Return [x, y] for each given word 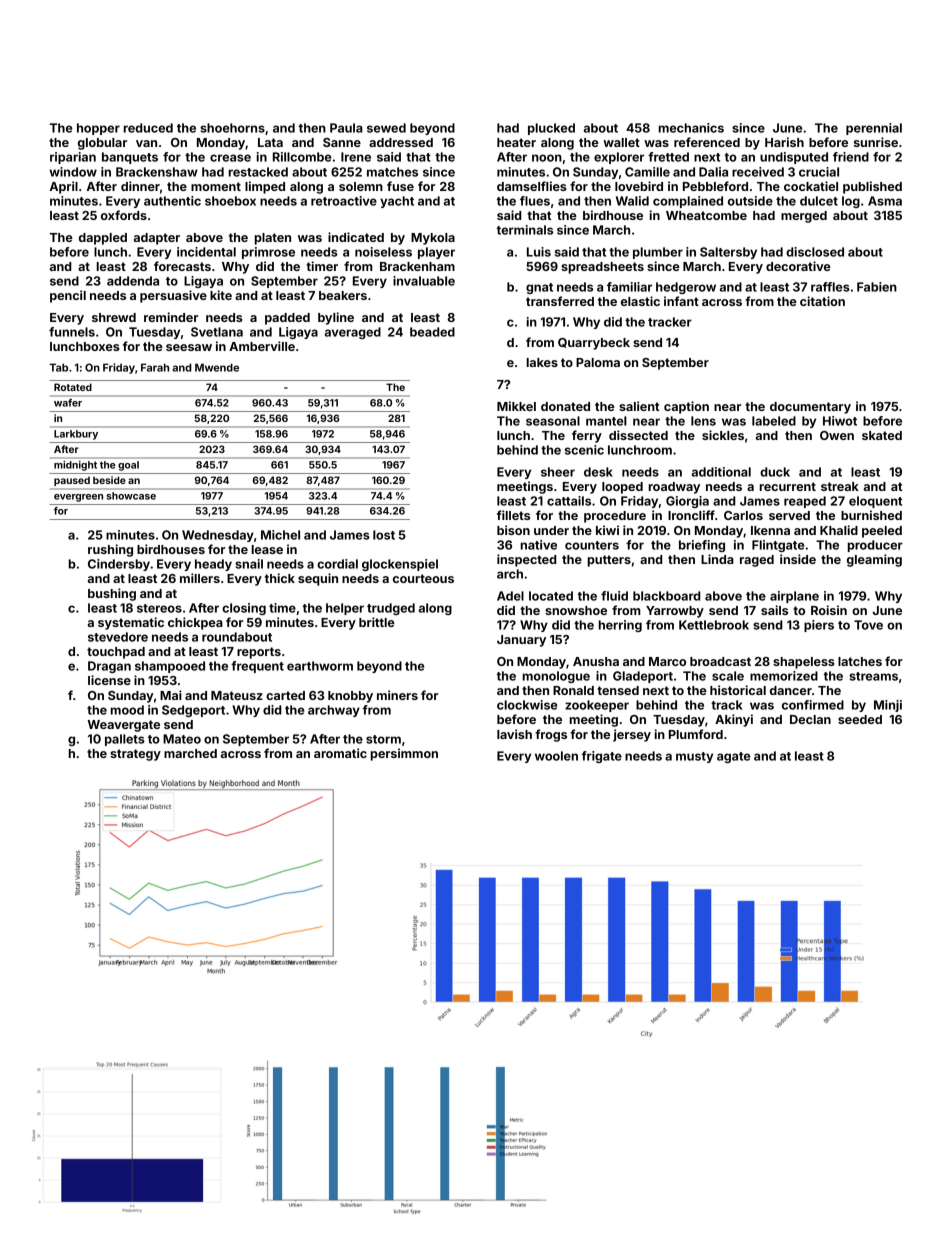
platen [273, 239]
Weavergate [124, 726]
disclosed [815, 252]
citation [822, 301]
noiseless [383, 252]
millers [200, 578]
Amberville [262, 346]
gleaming [874, 560]
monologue [556, 677]
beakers [343, 295]
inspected [527, 560]
